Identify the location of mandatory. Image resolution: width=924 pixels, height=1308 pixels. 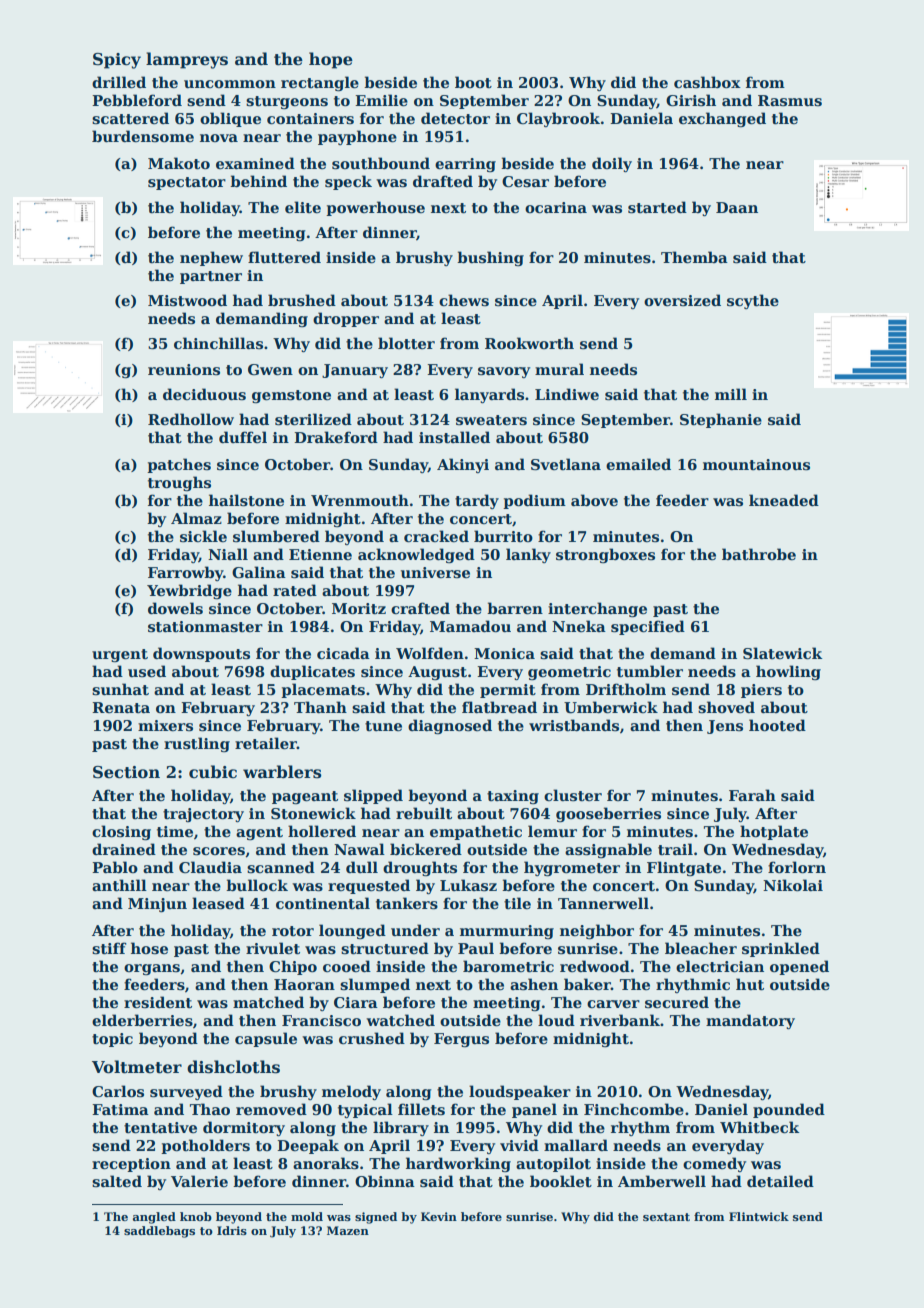
(750, 1021).
